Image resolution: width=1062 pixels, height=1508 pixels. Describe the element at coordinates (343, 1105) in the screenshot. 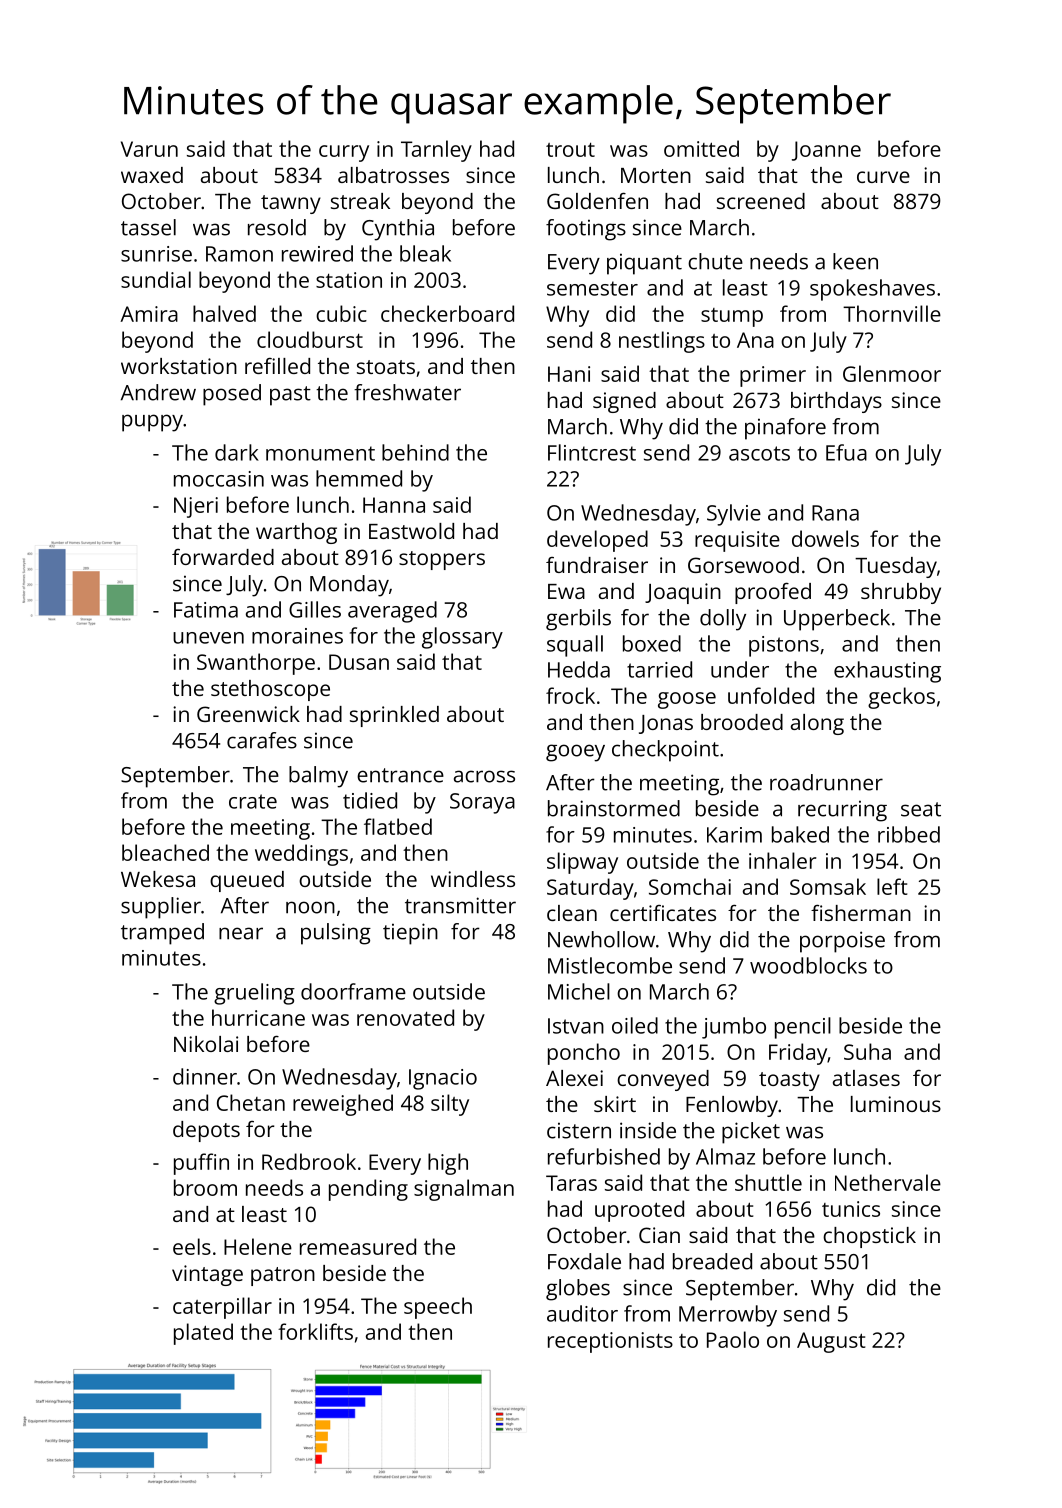

I see `reweighed` at that location.
